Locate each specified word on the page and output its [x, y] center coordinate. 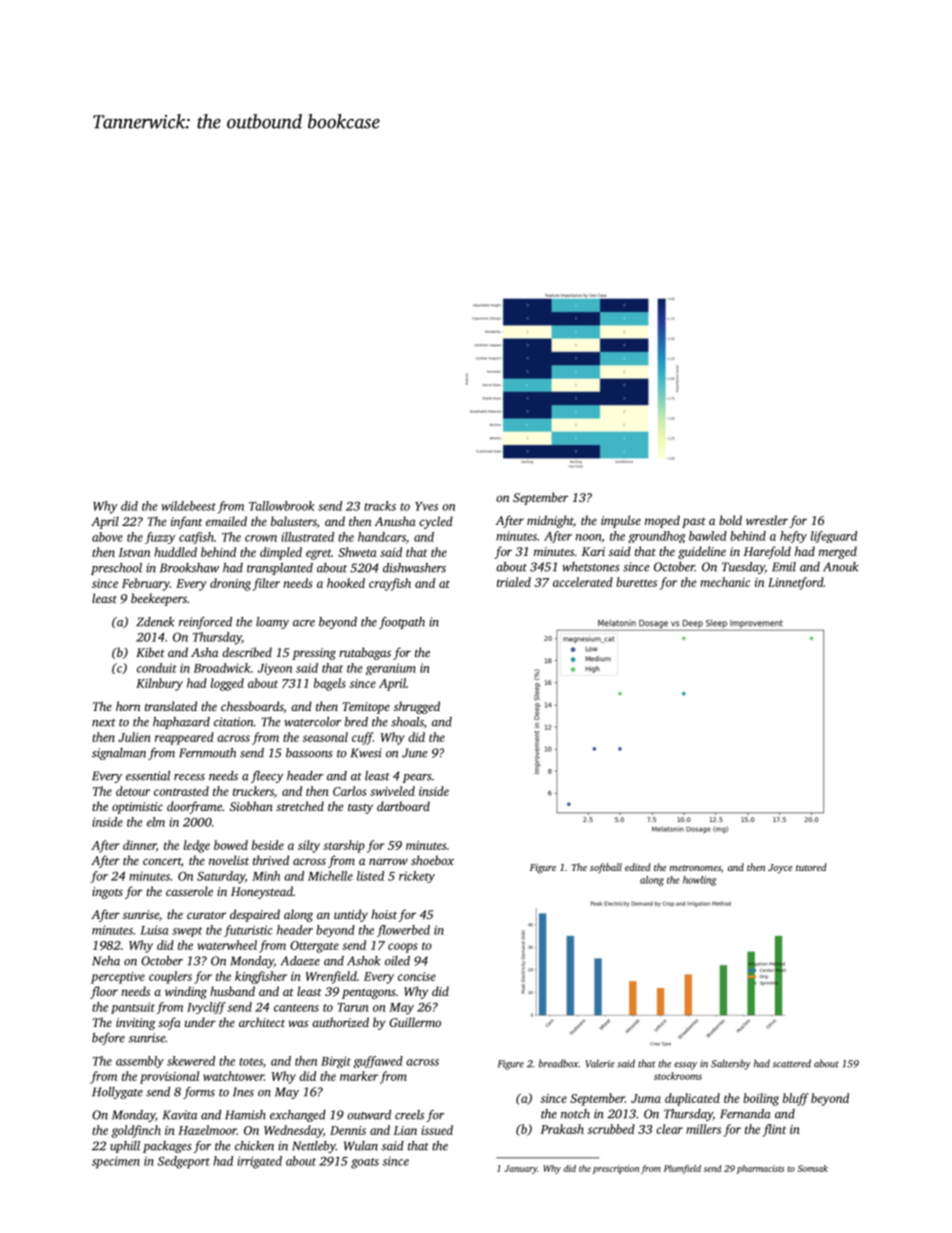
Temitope [366, 708]
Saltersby [731, 1064]
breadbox [559, 1063]
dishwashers [414, 568]
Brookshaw [189, 568]
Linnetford [796, 583]
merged [838, 552]
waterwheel [227, 945]
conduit [157, 668]
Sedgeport [184, 1162]
